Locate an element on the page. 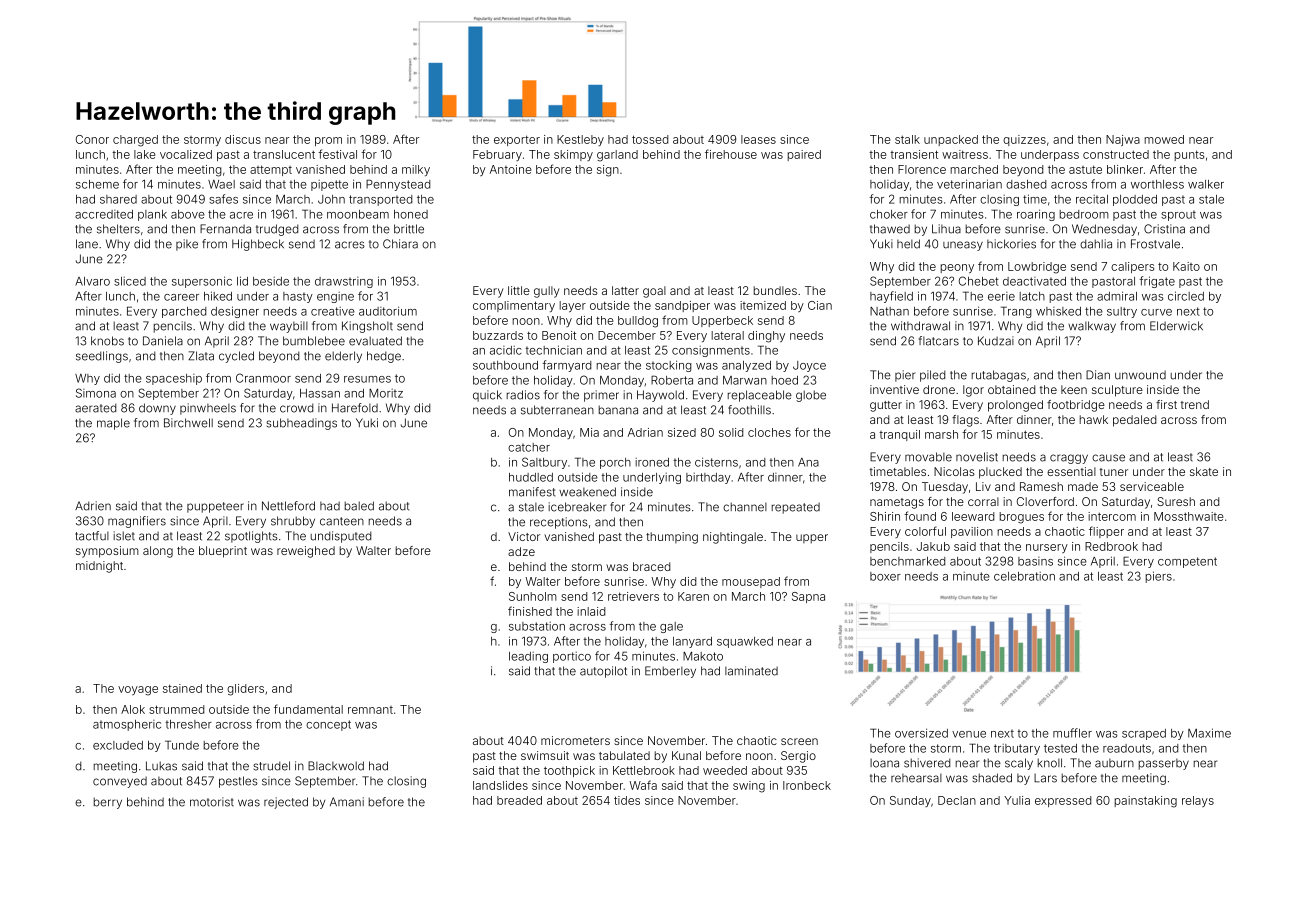  thawed is located at coordinates (890, 229).
